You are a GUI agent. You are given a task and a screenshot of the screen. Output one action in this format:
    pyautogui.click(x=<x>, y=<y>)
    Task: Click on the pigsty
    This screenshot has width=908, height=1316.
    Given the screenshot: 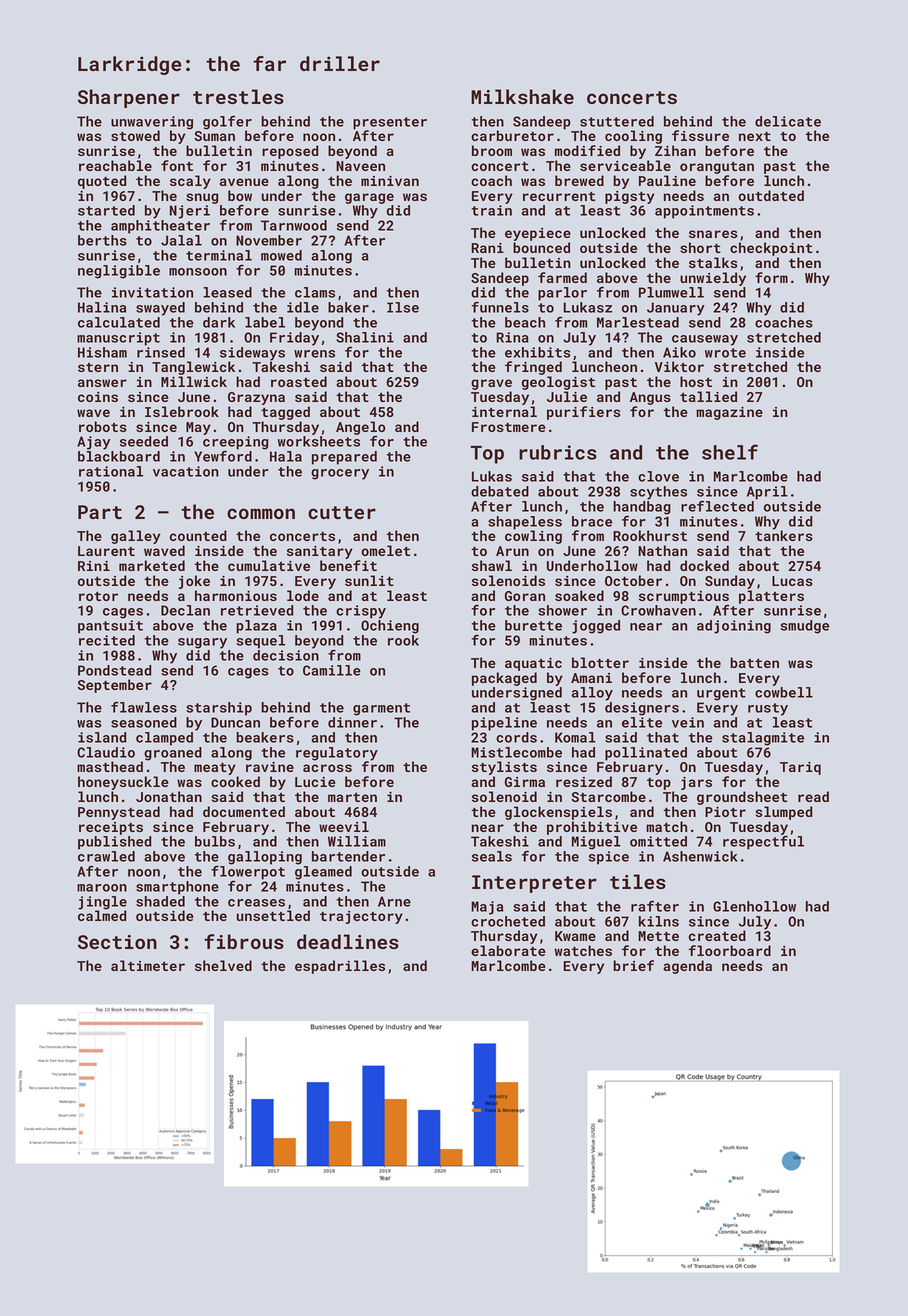 What is the action you would take?
    pyautogui.click(x=630, y=197)
